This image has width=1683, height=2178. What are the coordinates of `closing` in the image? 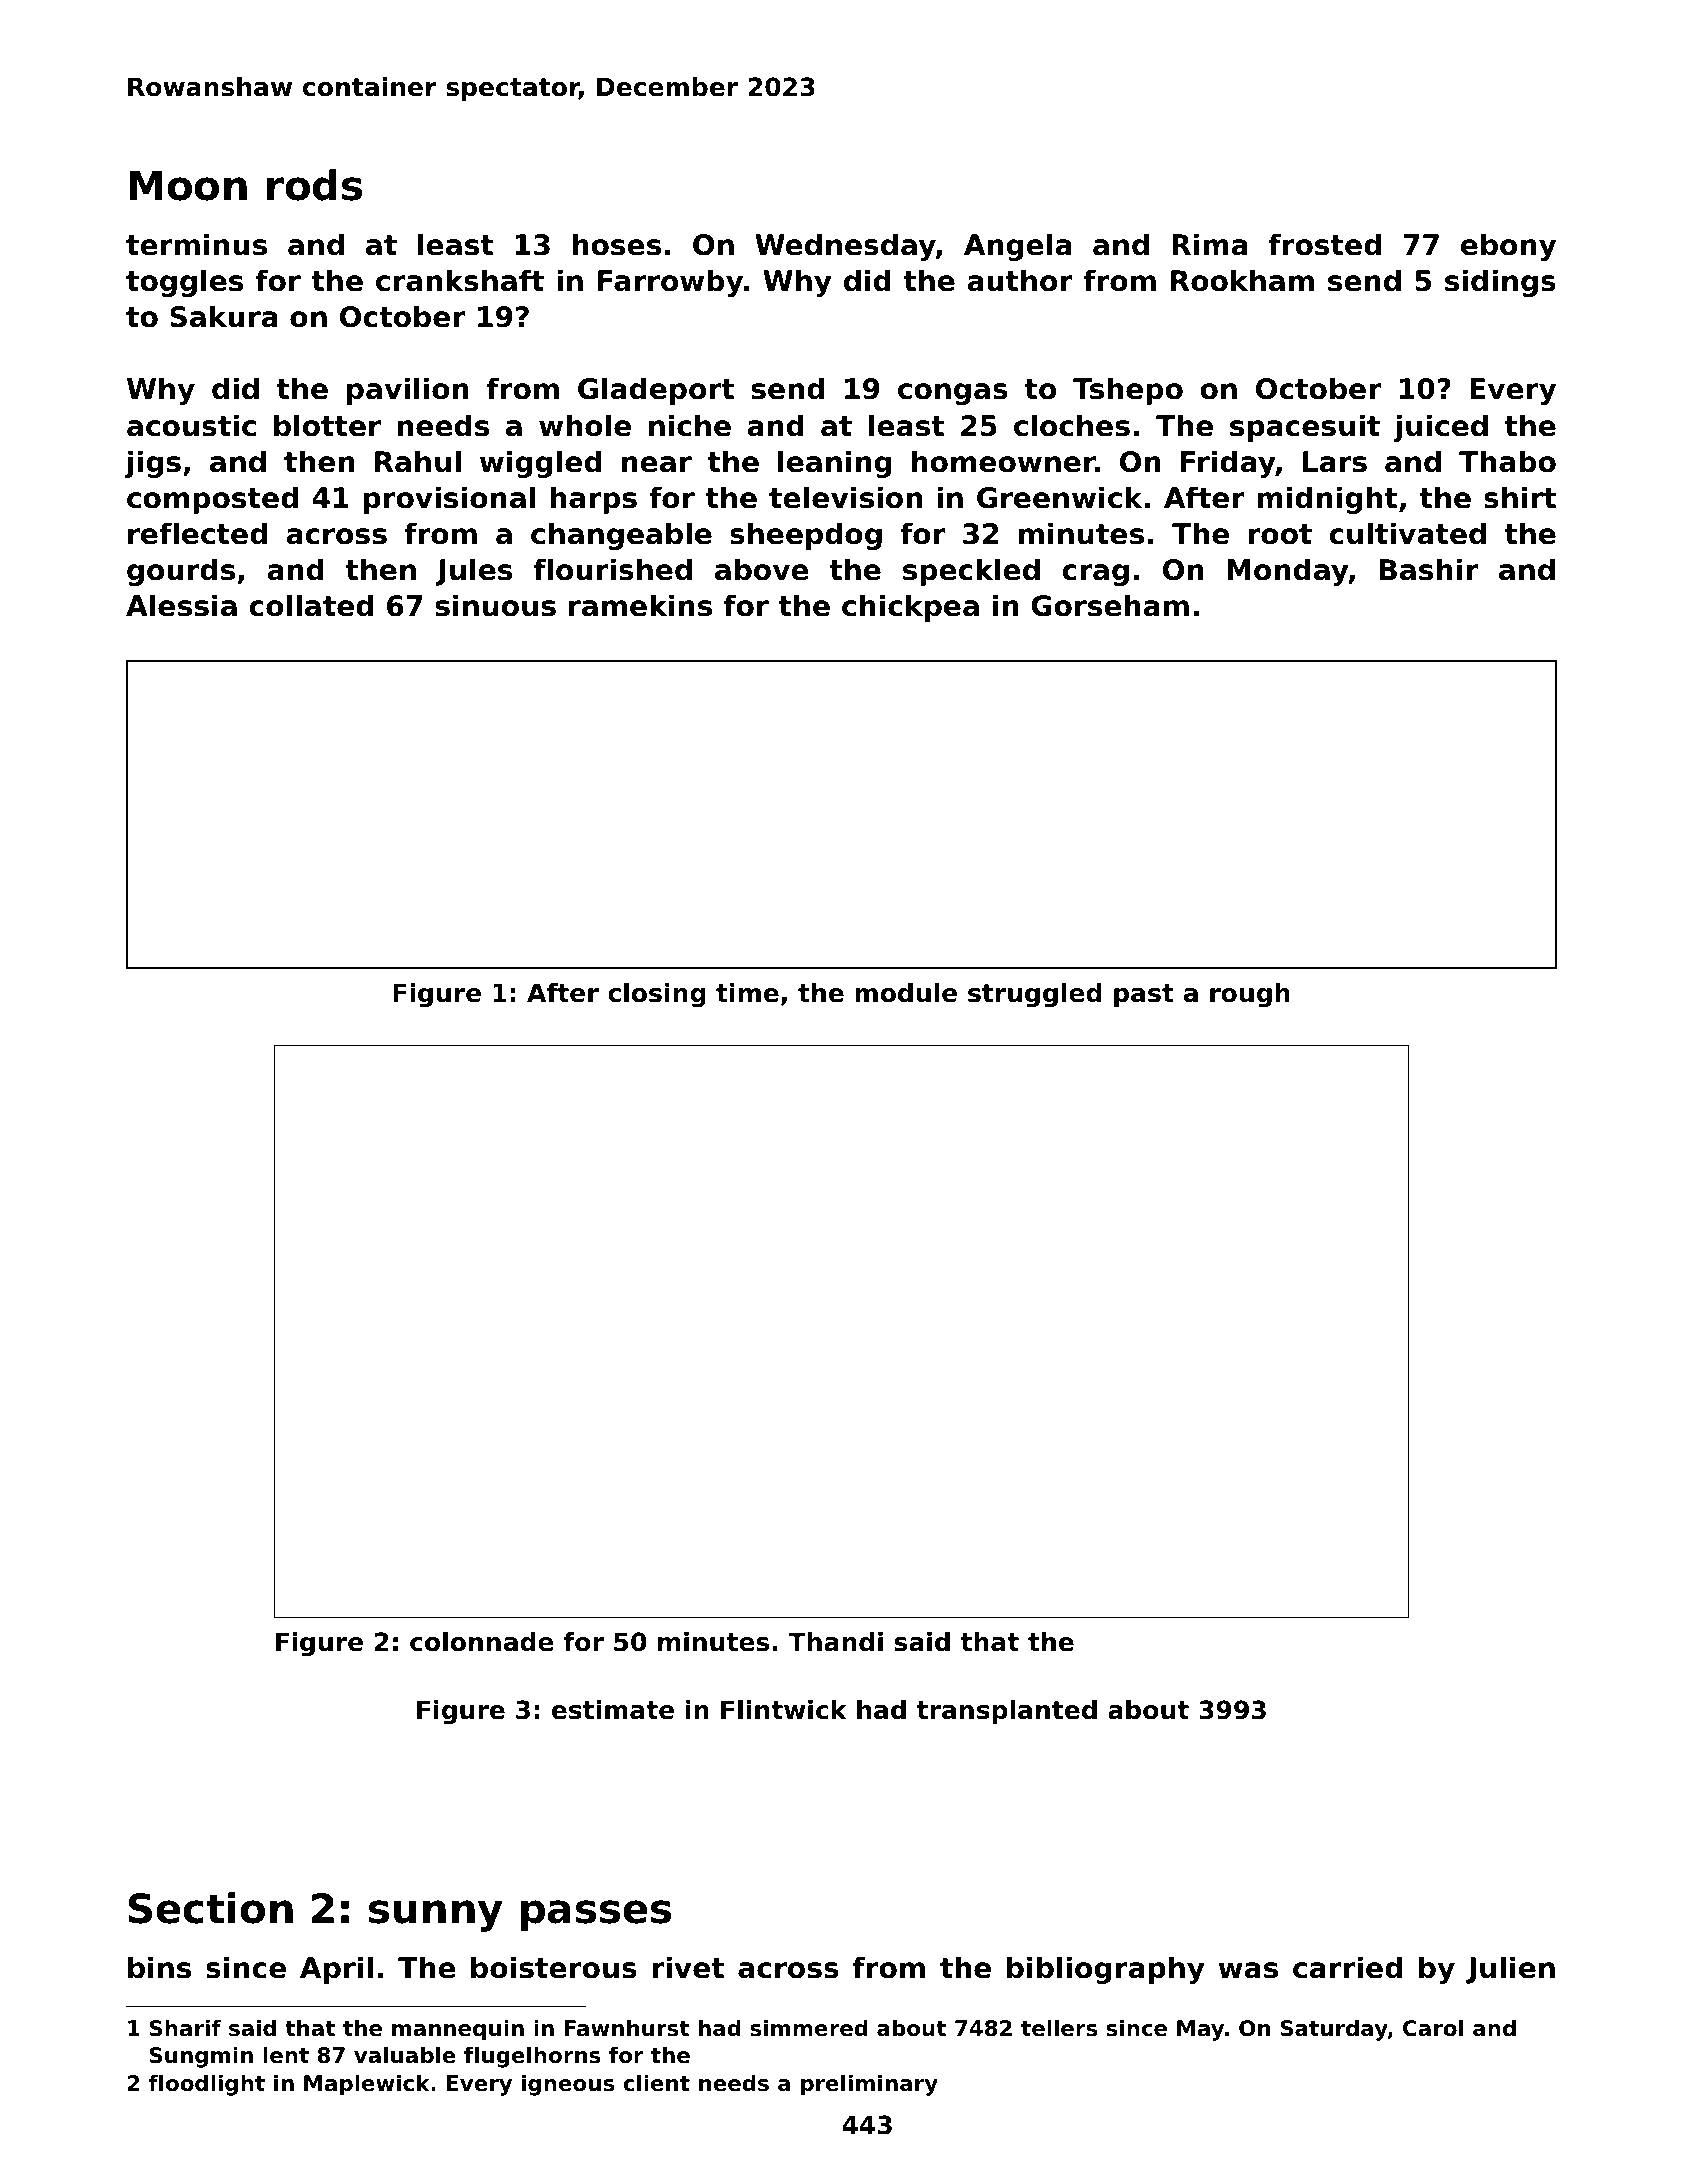 It's located at (657, 995).
